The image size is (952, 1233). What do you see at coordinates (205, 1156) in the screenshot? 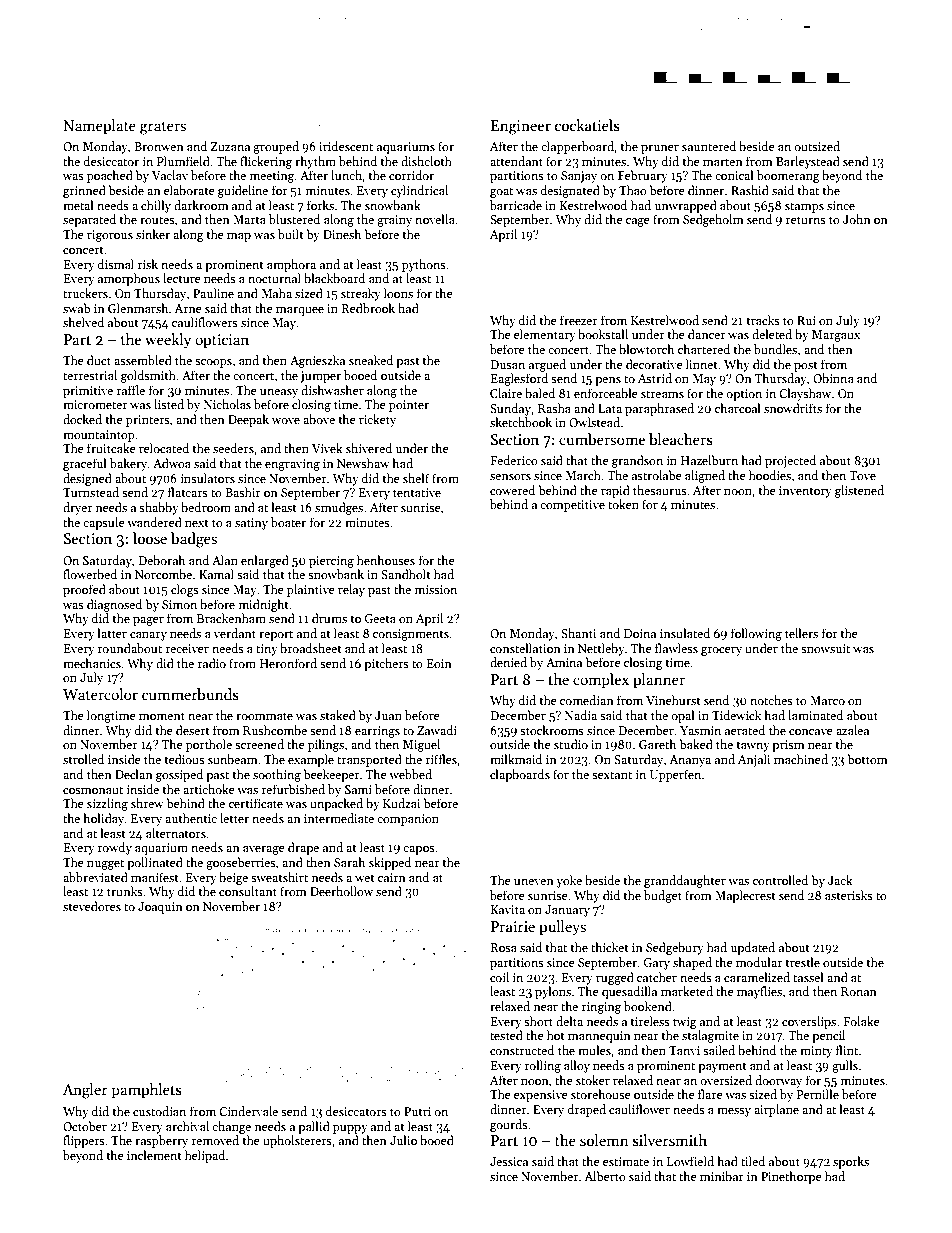
I see `helipad` at bounding box center [205, 1156].
